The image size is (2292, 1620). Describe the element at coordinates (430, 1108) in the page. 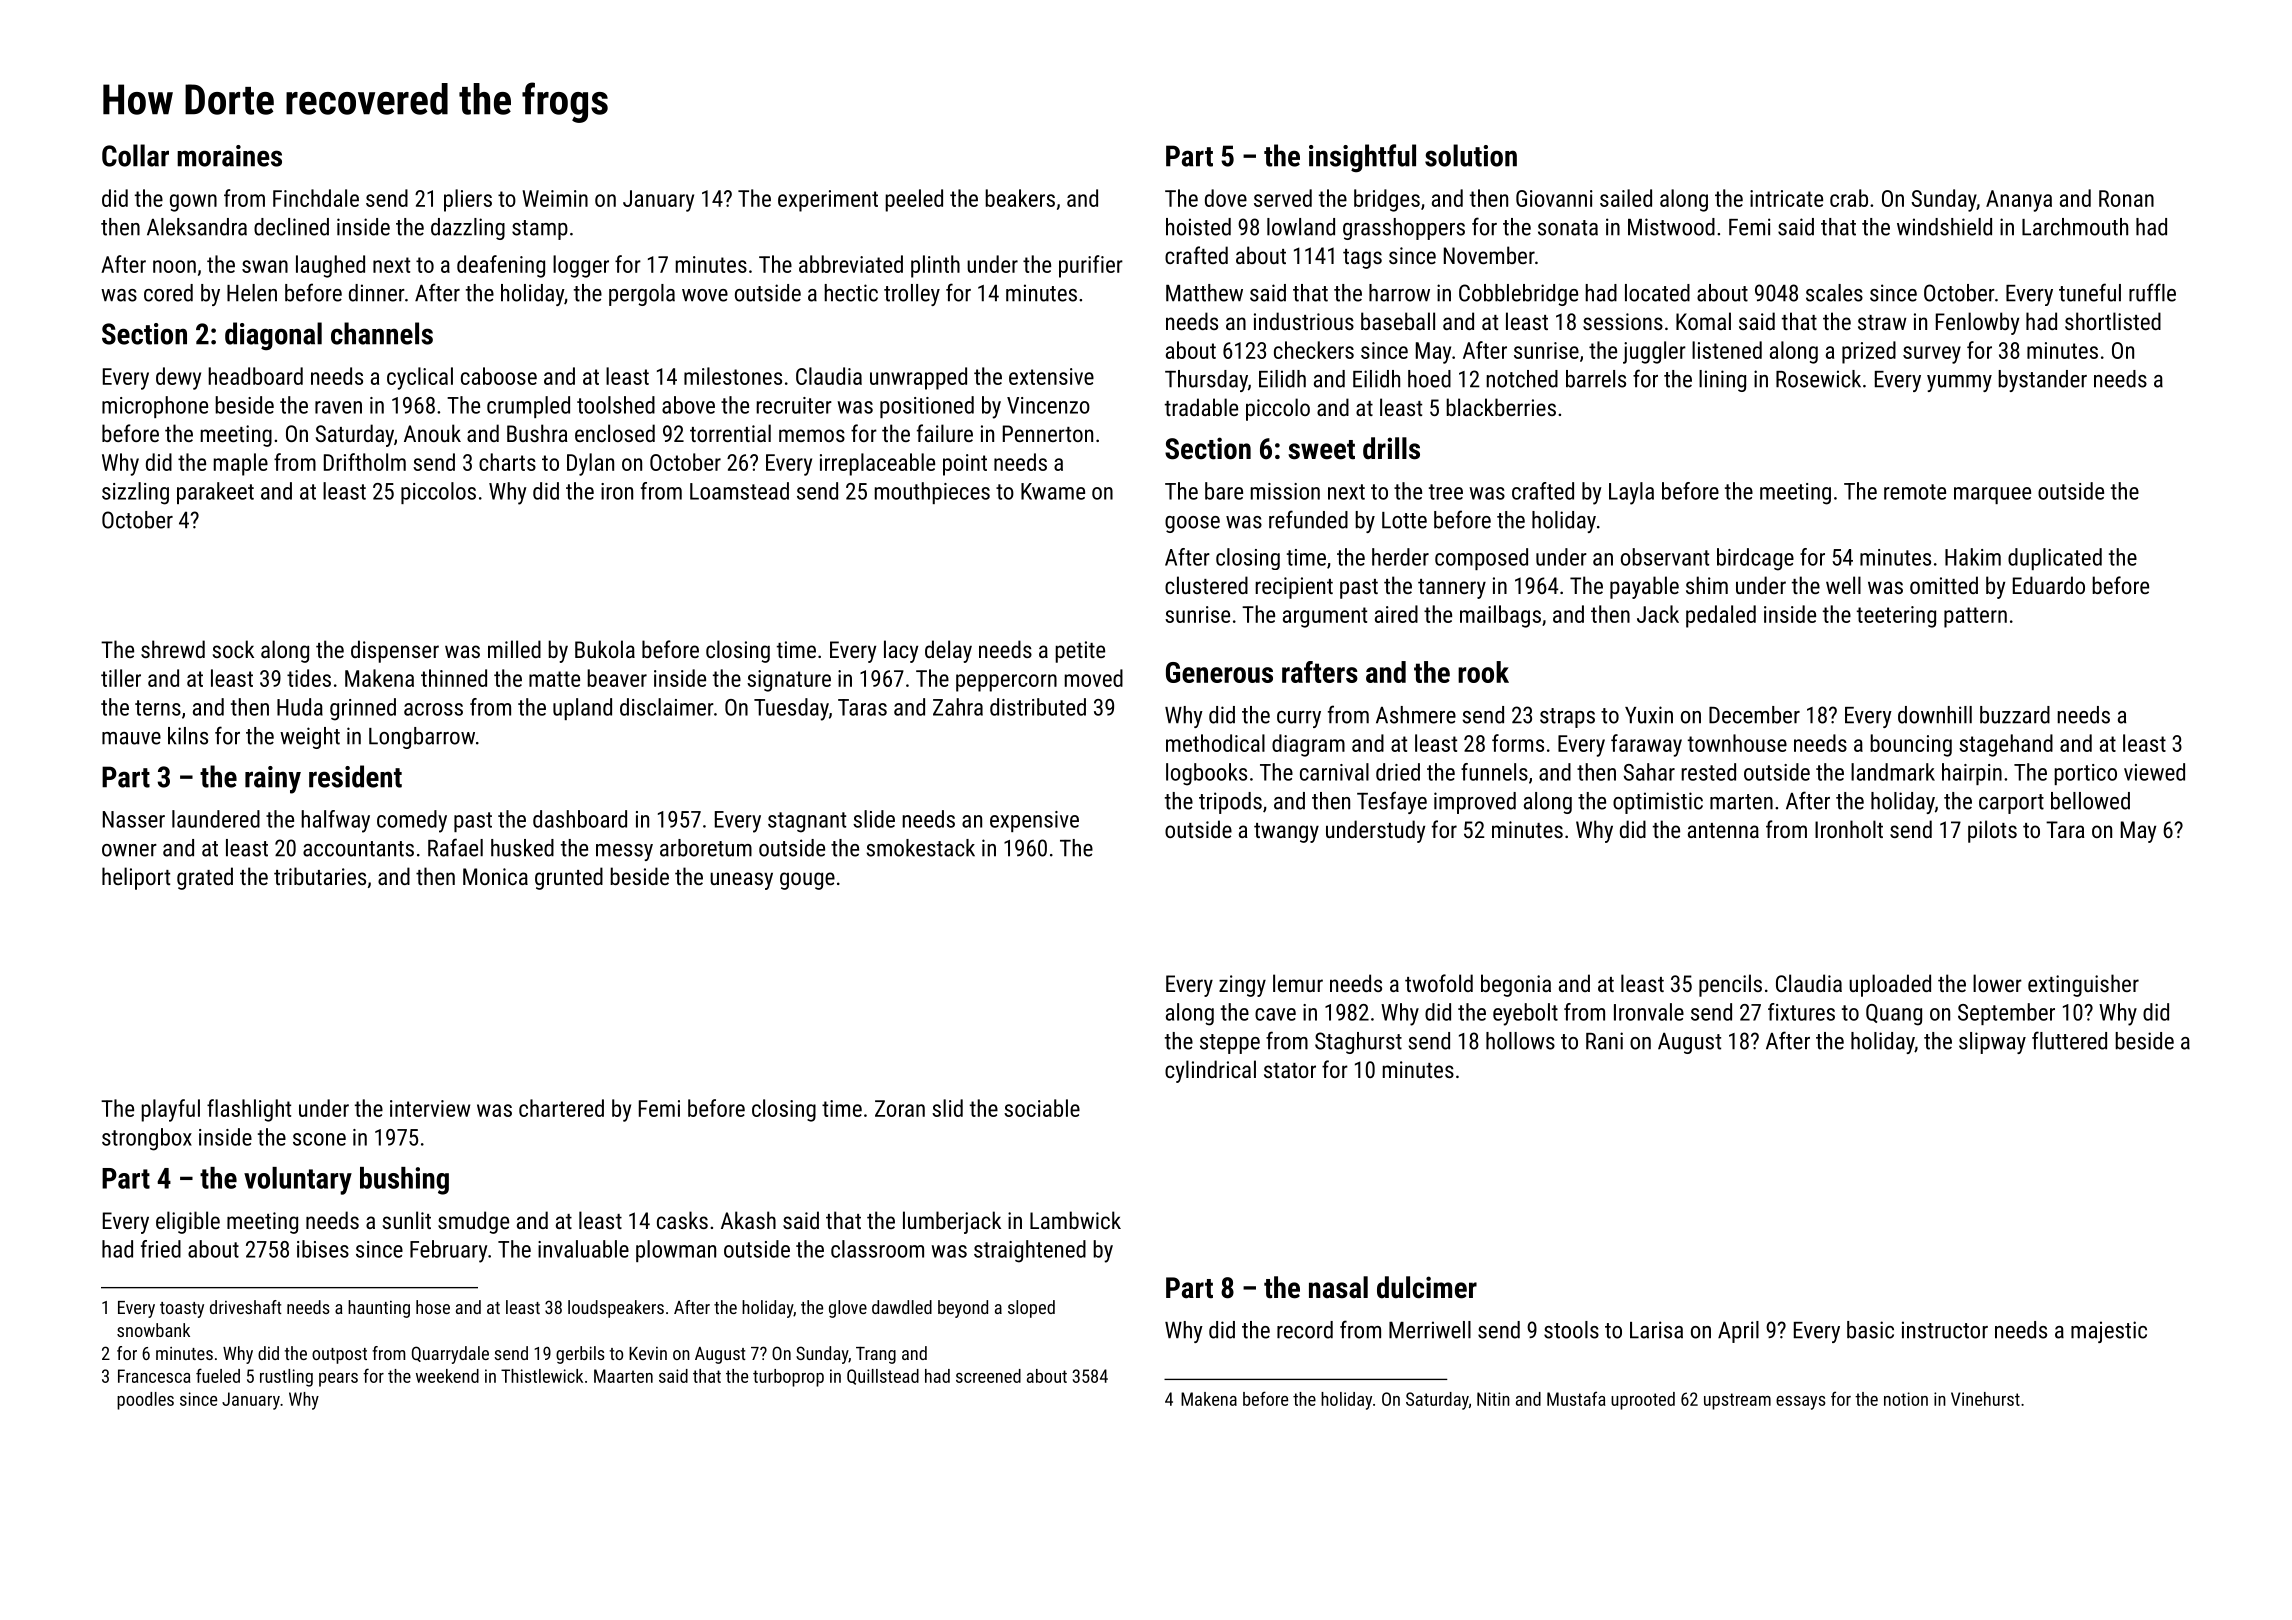

I see `interview` at that location.
